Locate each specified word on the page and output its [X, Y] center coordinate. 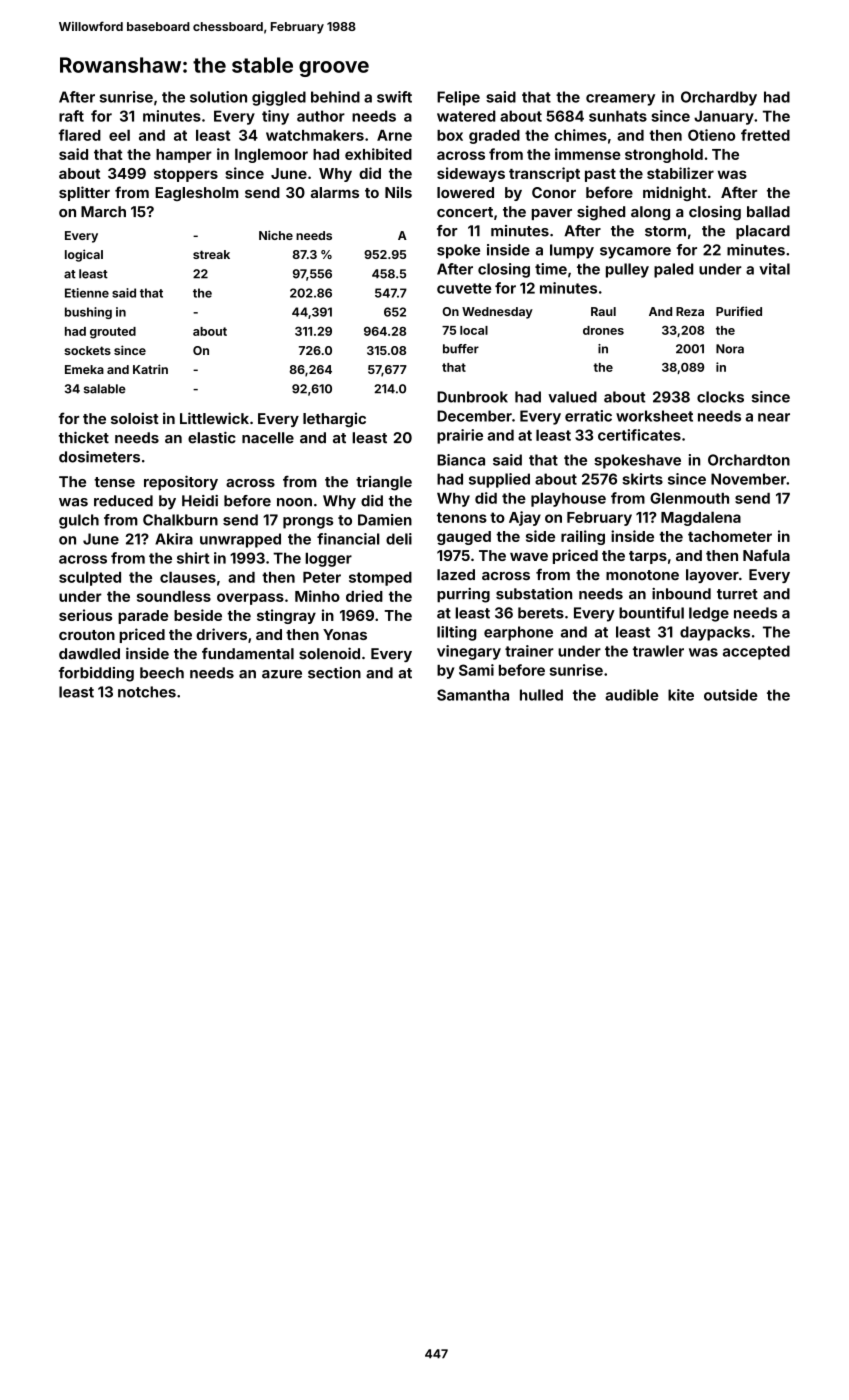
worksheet [654, 416]
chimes [580, 135]
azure [282, 674]
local [474, 330]
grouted [113, 333]
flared [80, 135]
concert [465, 212]
